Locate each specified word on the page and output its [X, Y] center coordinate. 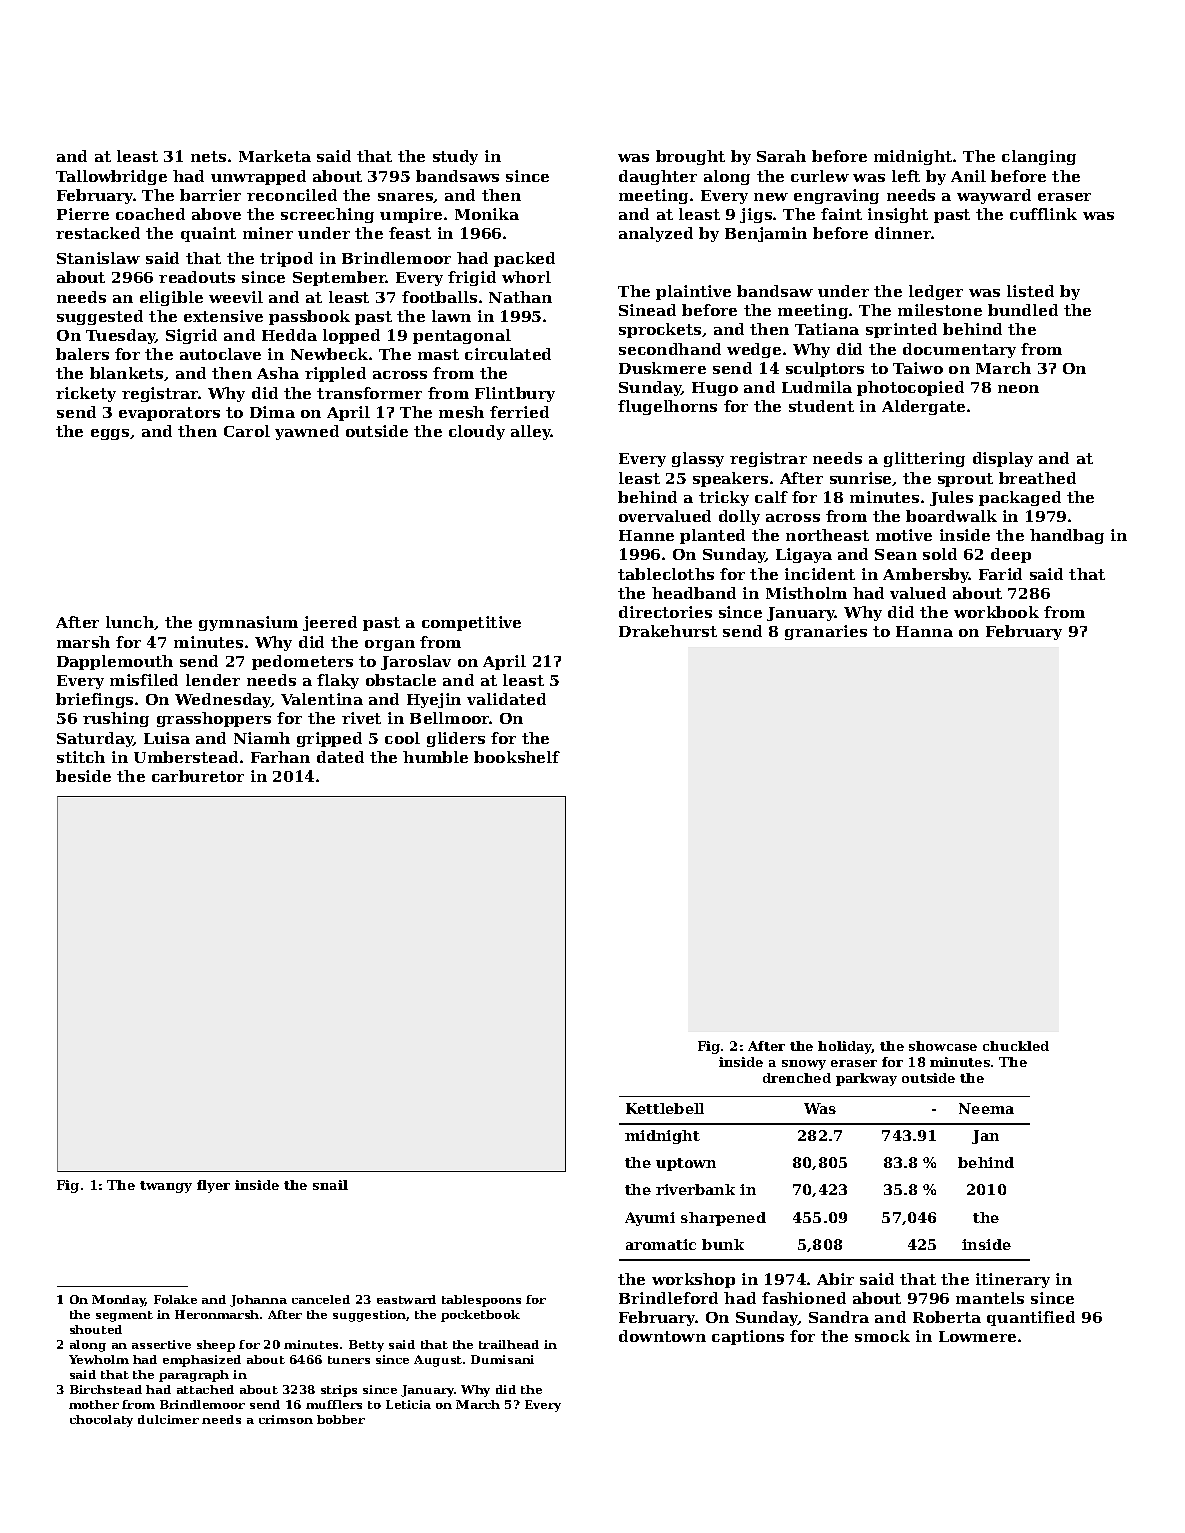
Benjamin [766, 234]
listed [1030, 291]
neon [1018, 389]
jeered [330, 623]
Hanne [646, 535]
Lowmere [977, 1336]
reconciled [292, 195]
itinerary [1013, 1280]
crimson [286, 1419]
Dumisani [502, 1359]
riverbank [695, 1189]
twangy [166, 1187]
